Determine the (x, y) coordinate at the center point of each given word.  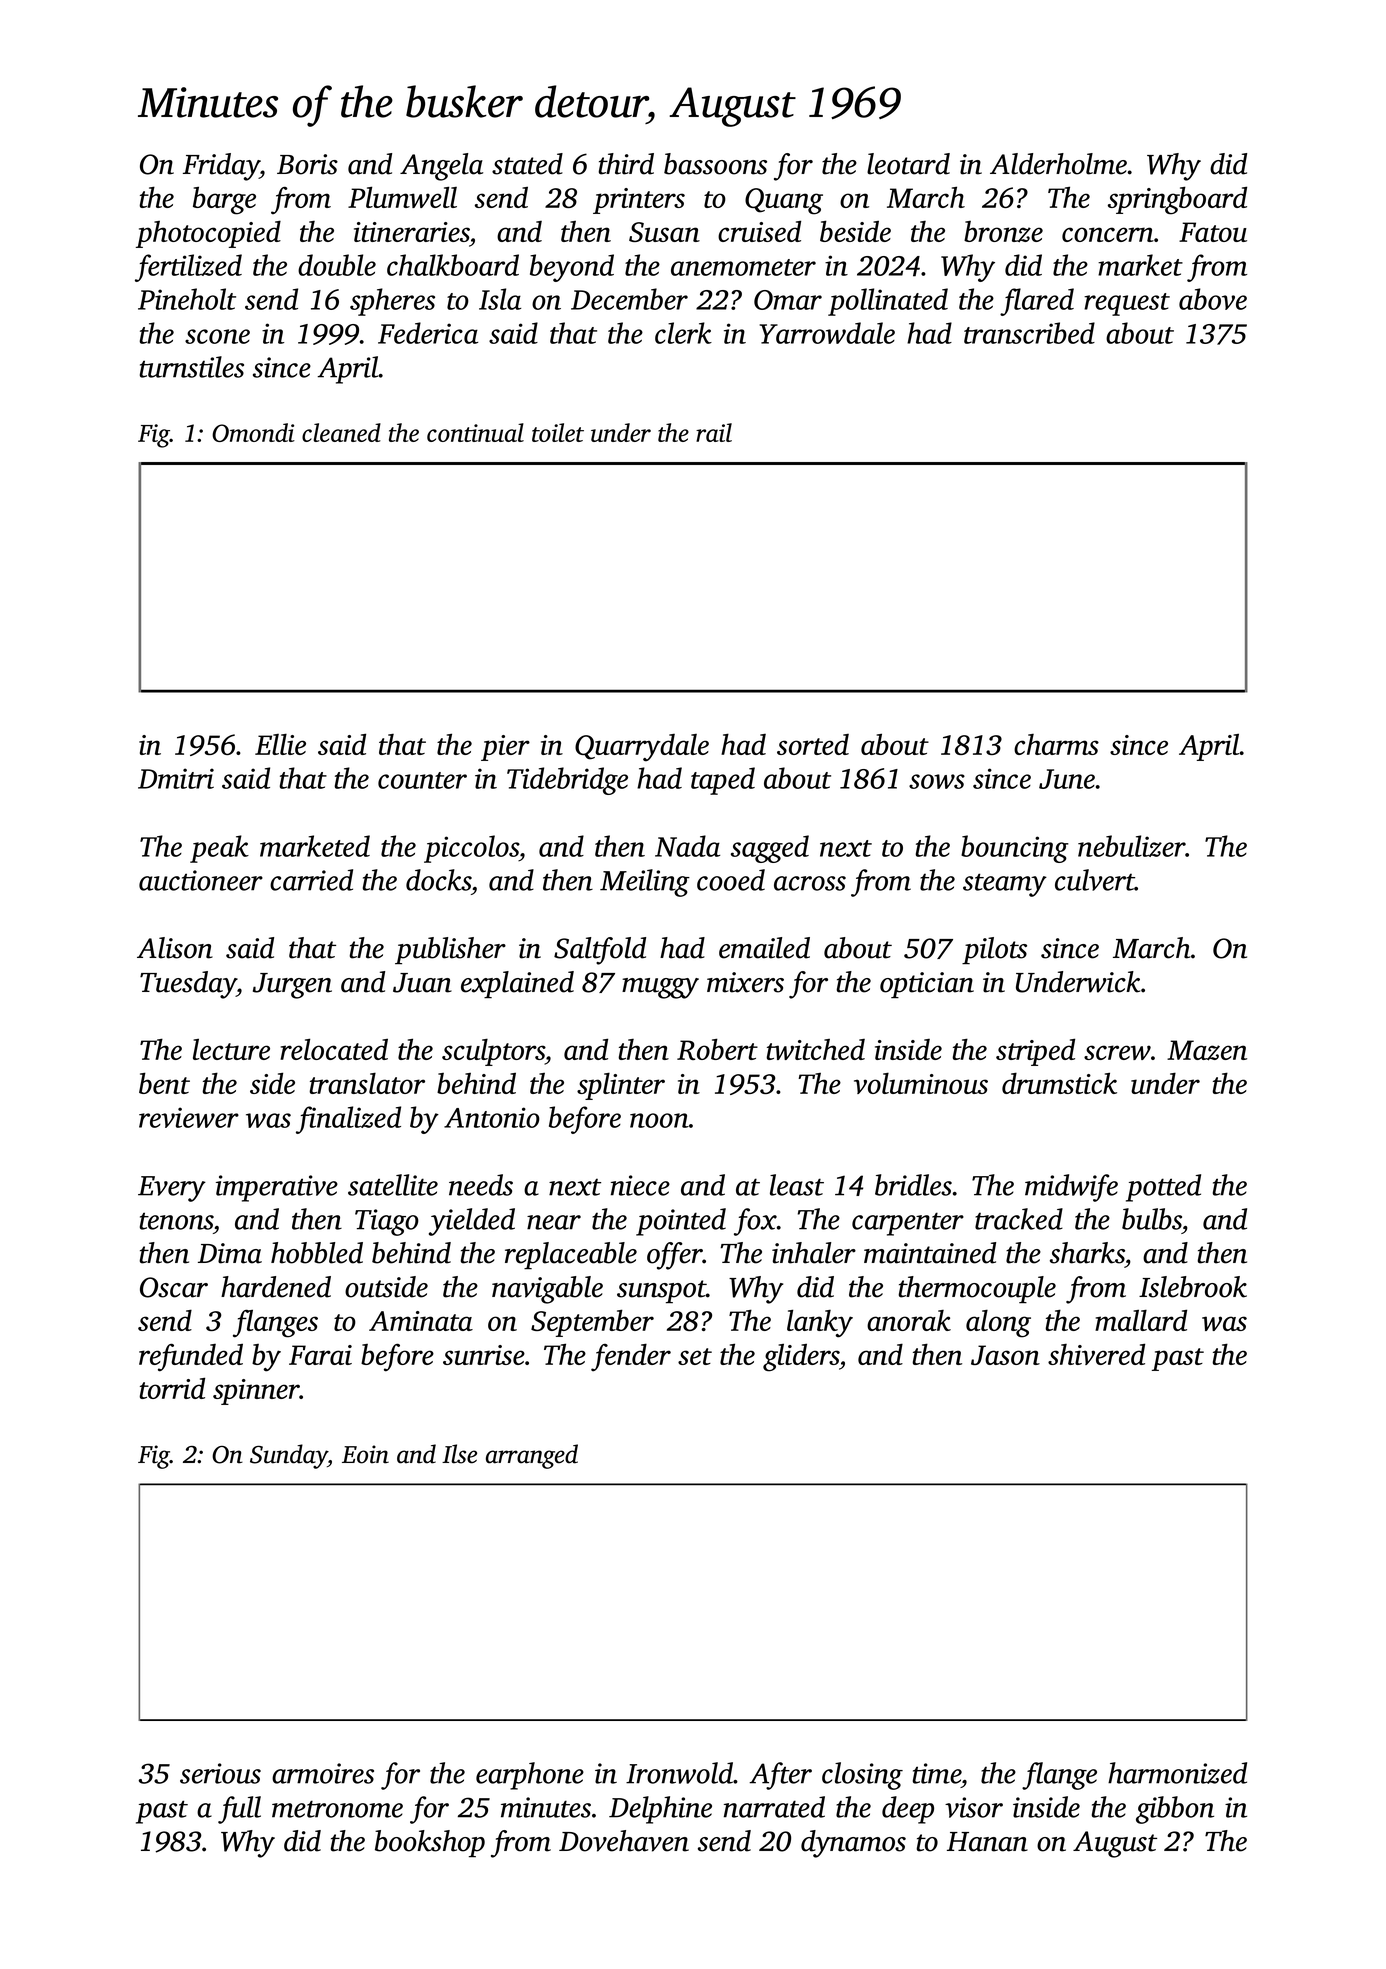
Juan (422, 983)
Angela (441, 167)
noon (659, 1120)
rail (714, 432)
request (1127, 304)
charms (1056, 744)
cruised (759, 231)
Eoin (365, 1454)
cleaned (341, 432)
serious (220, 1773)
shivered (1096, 1354)
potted (1163, 1188)
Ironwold (679, 1773)
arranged (532, 1456)
